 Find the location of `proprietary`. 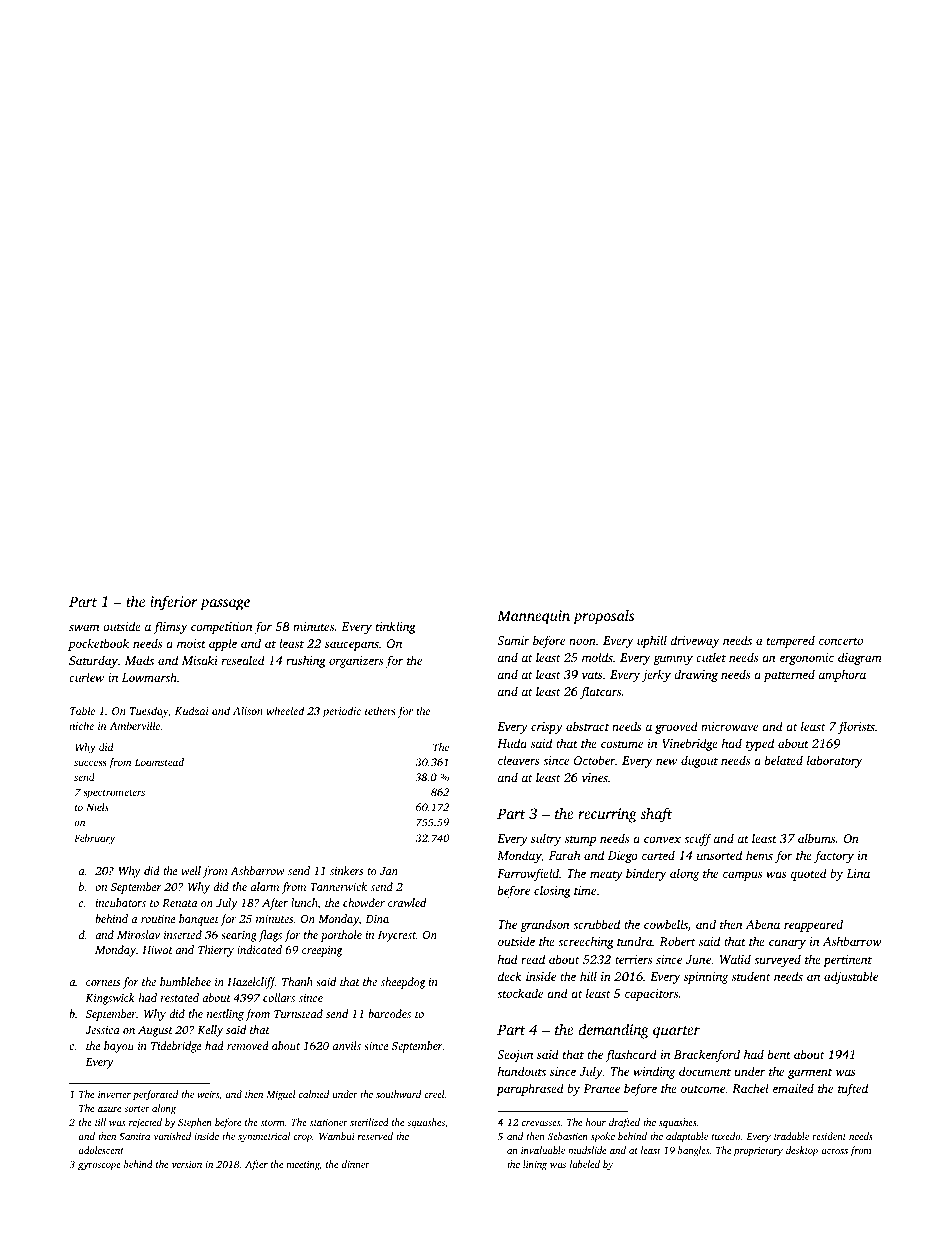

proprietary is located at coordinates (758, 1152).
